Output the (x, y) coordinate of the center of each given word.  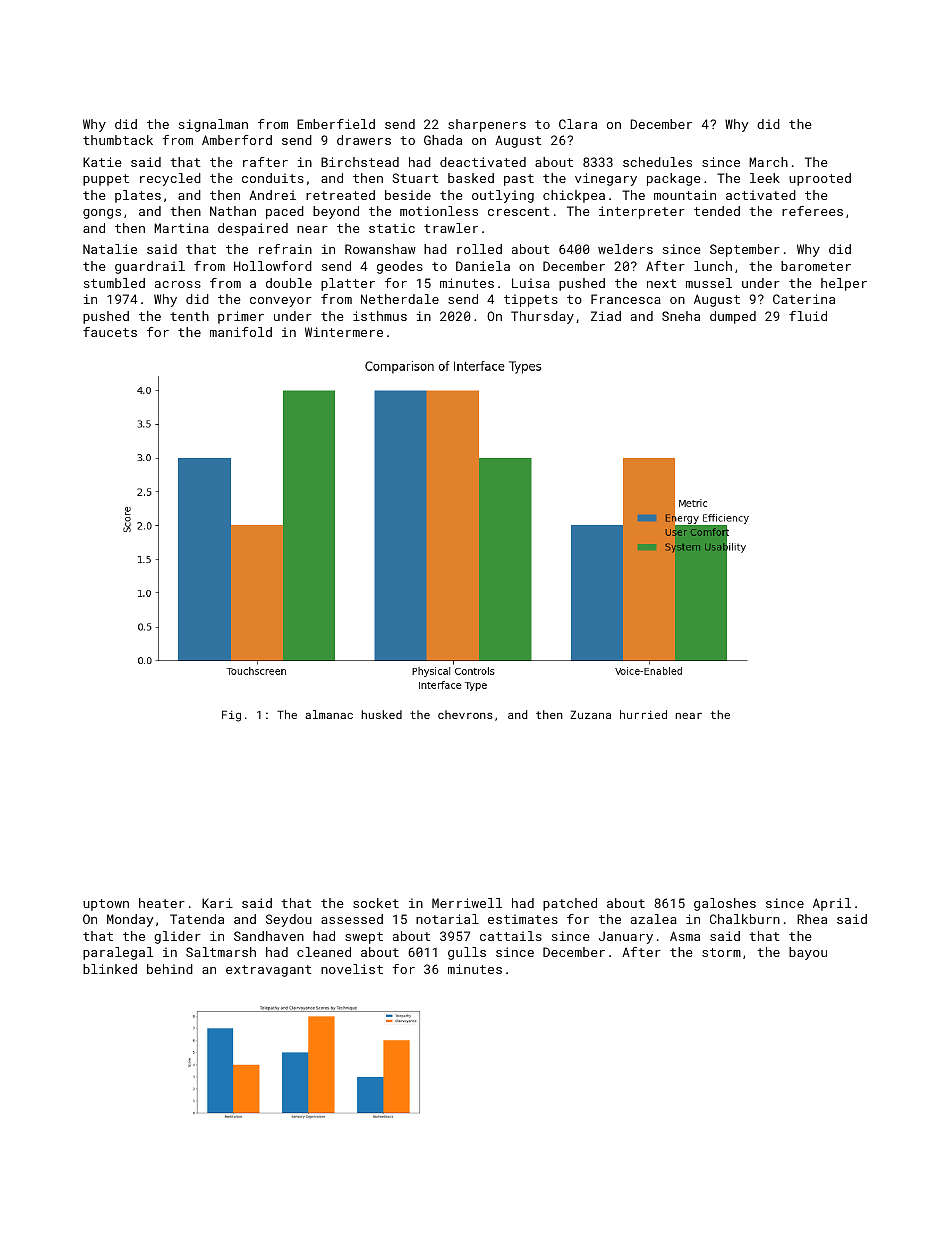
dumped (733, 317)
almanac (329, 714)
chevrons (465, 714)
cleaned (324, 952)
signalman (213, 125)
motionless (439, 211)
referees (812, 211)
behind (170, 969)
